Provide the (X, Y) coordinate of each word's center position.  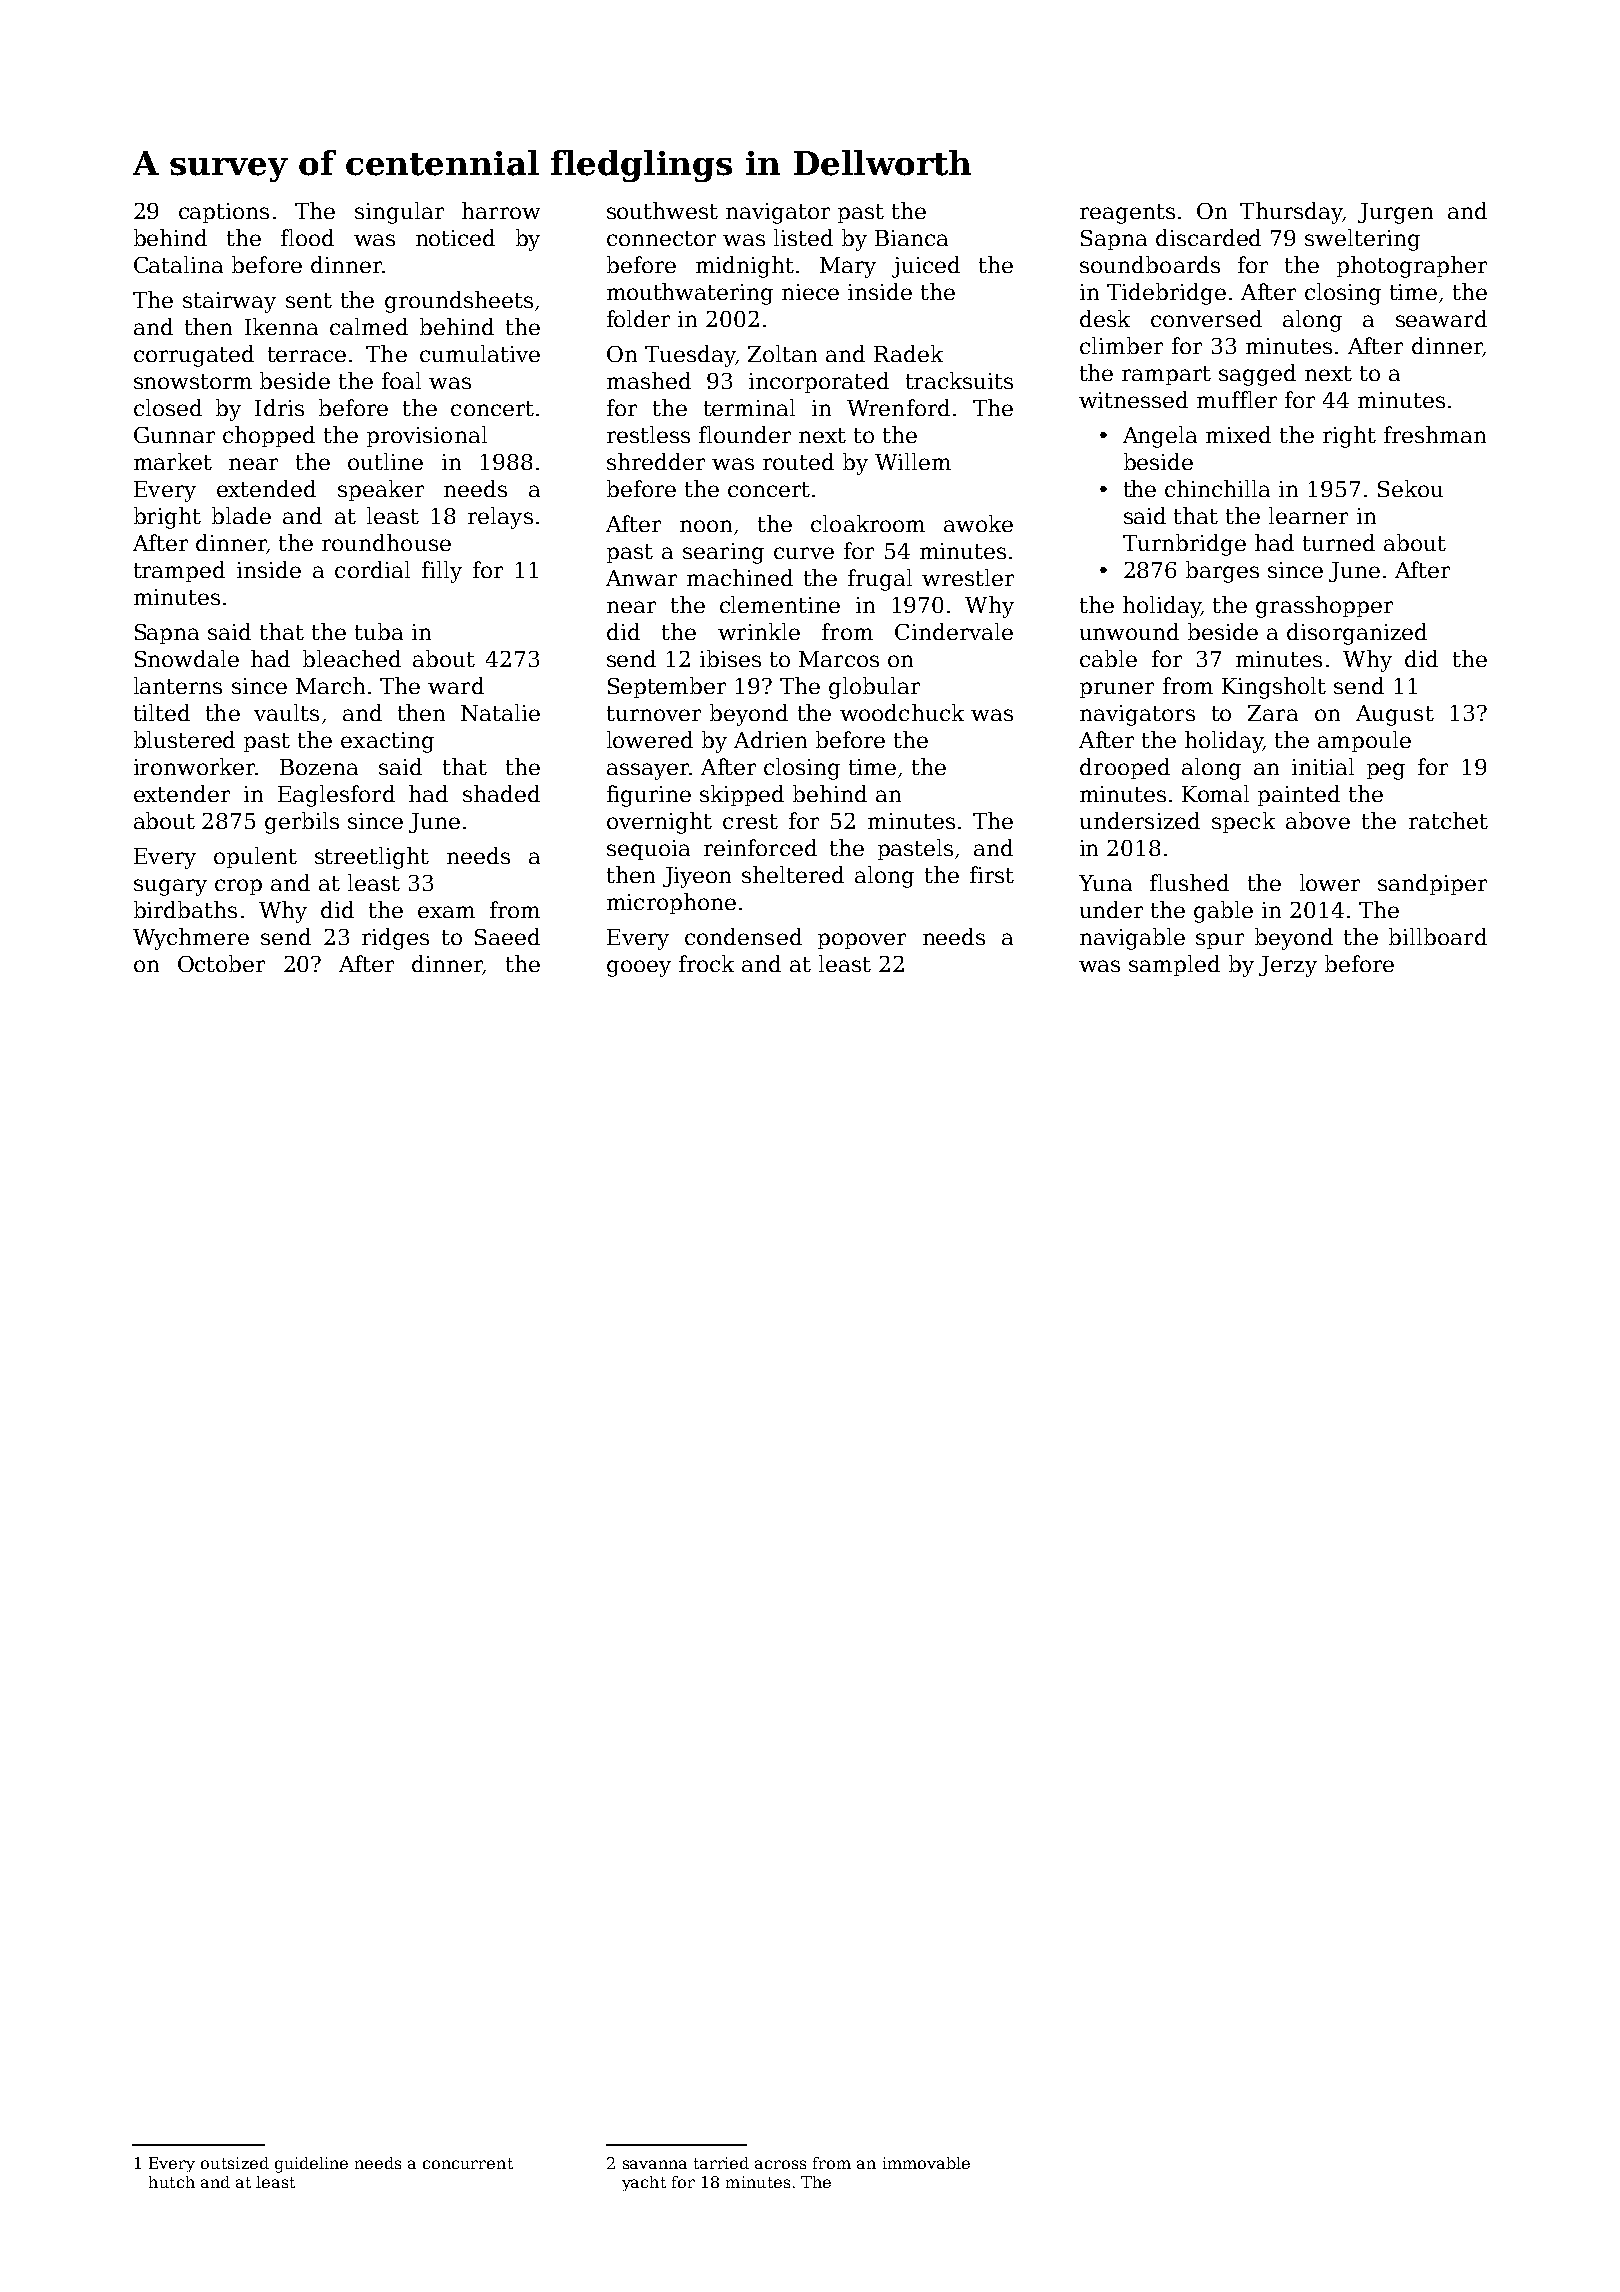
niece (810, 292)
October (221, 963)
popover (862, 941)
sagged (1257, 375)
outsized (235, 2163)
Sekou (1410, 488)
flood (307, 237)
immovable (926, 2163)
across (780, 2164)
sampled (1174, 965)
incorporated (819, 382)
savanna (655, 2164)
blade (241, 515)
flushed (1189, 882)
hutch (172, 2182)
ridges (395, 939)
